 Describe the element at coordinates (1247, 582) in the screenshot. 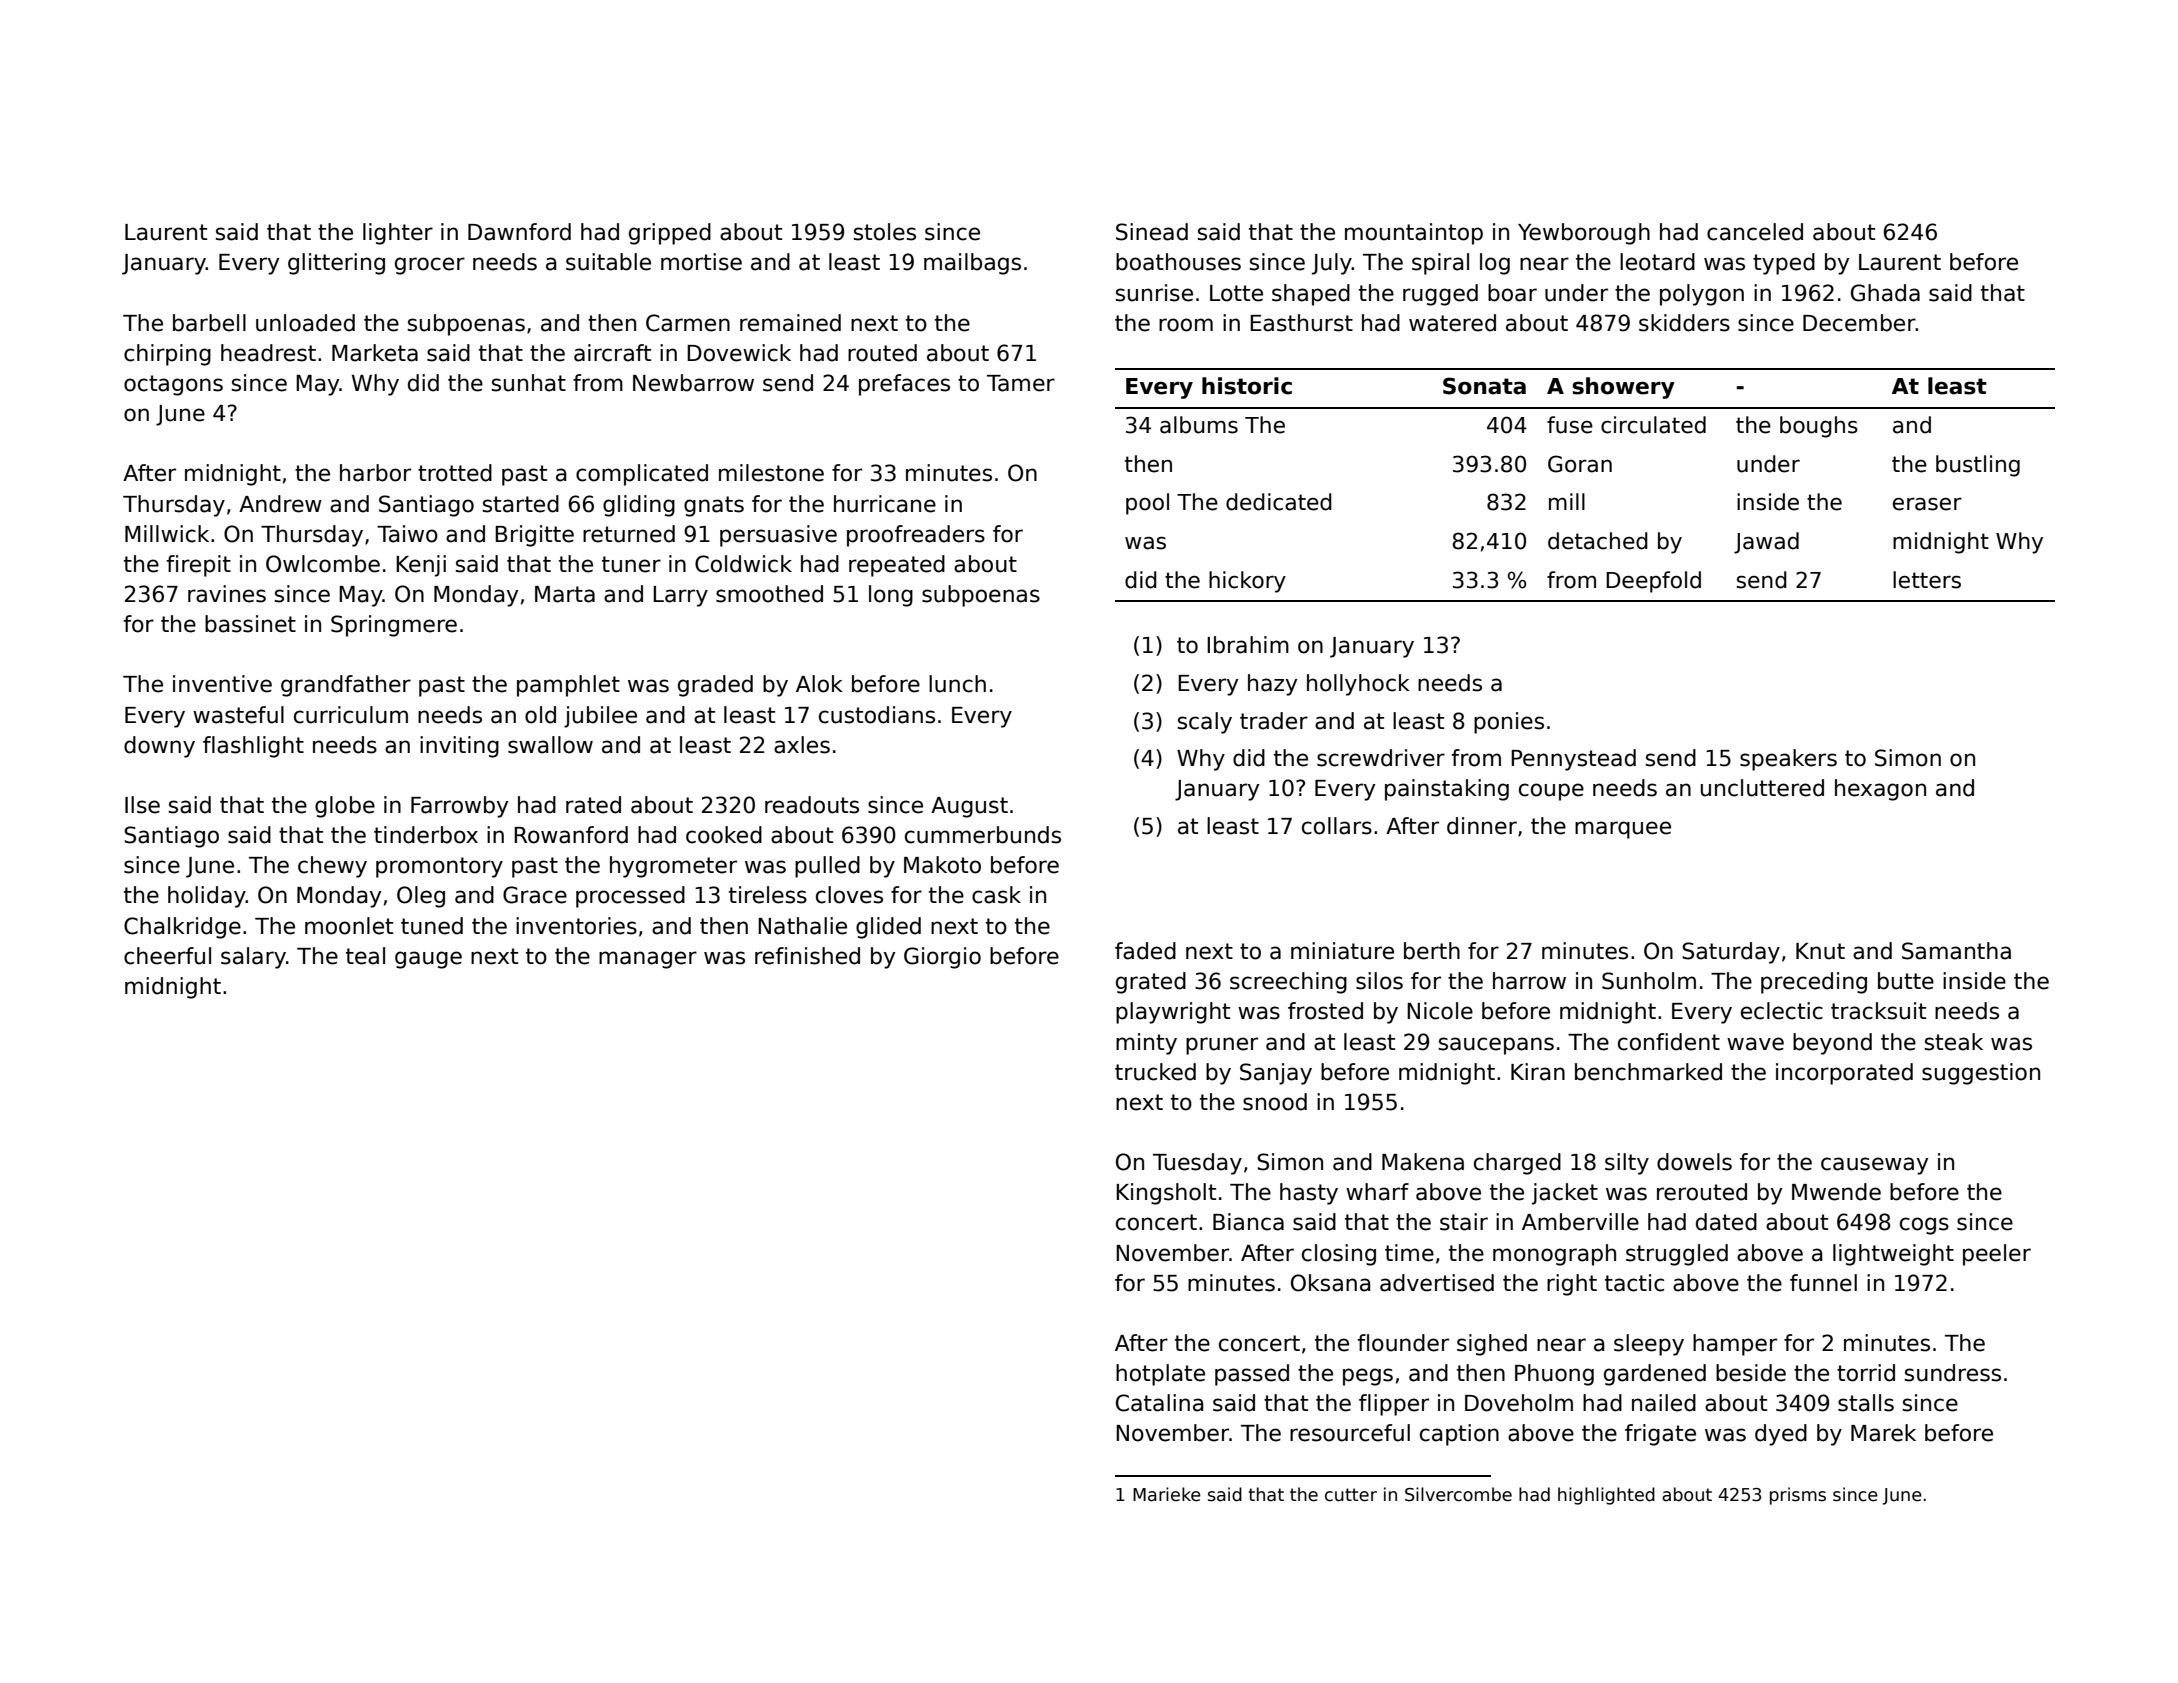

I see `hickory` at that location.
